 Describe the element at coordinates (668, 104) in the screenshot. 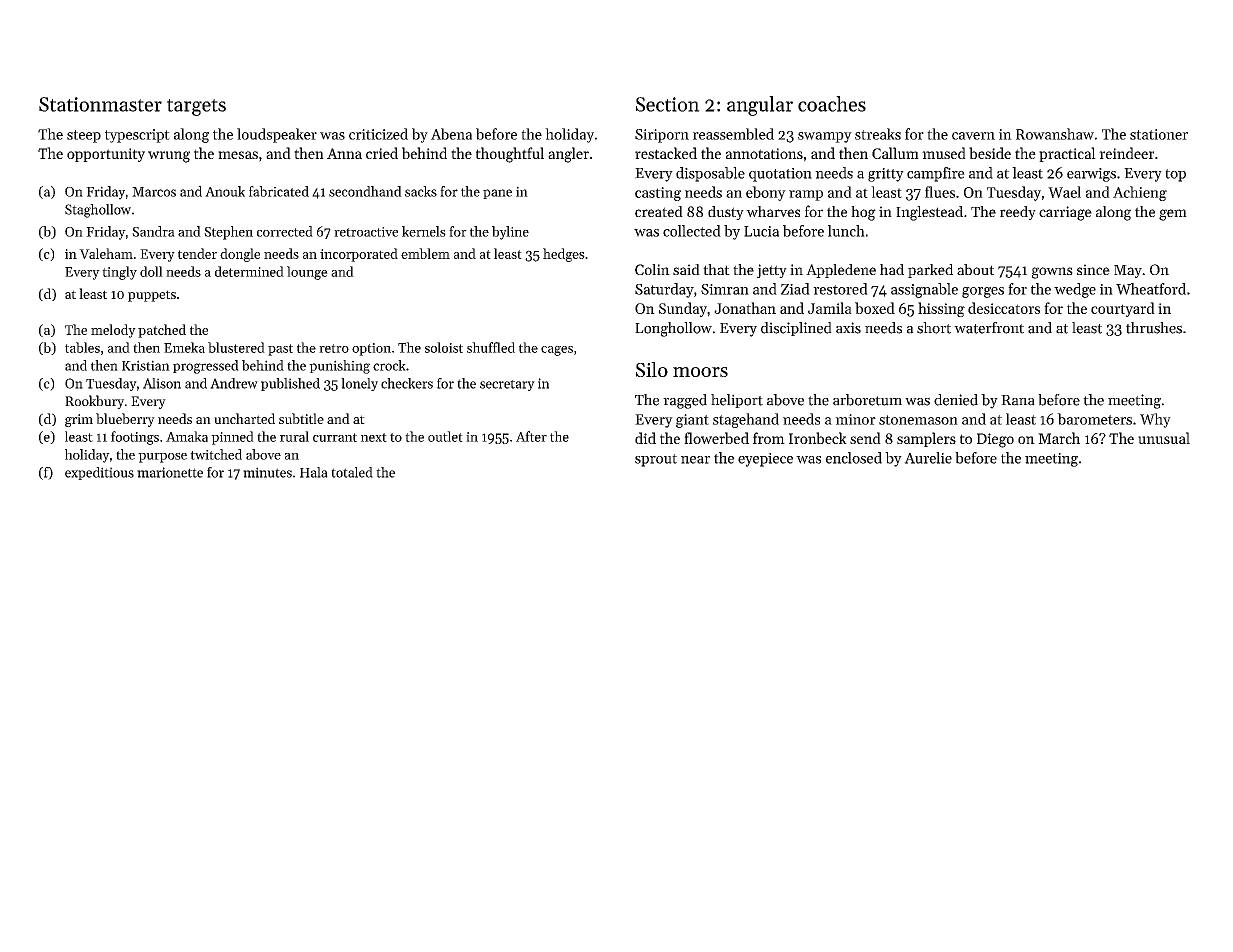

I see `Section` at that location.
